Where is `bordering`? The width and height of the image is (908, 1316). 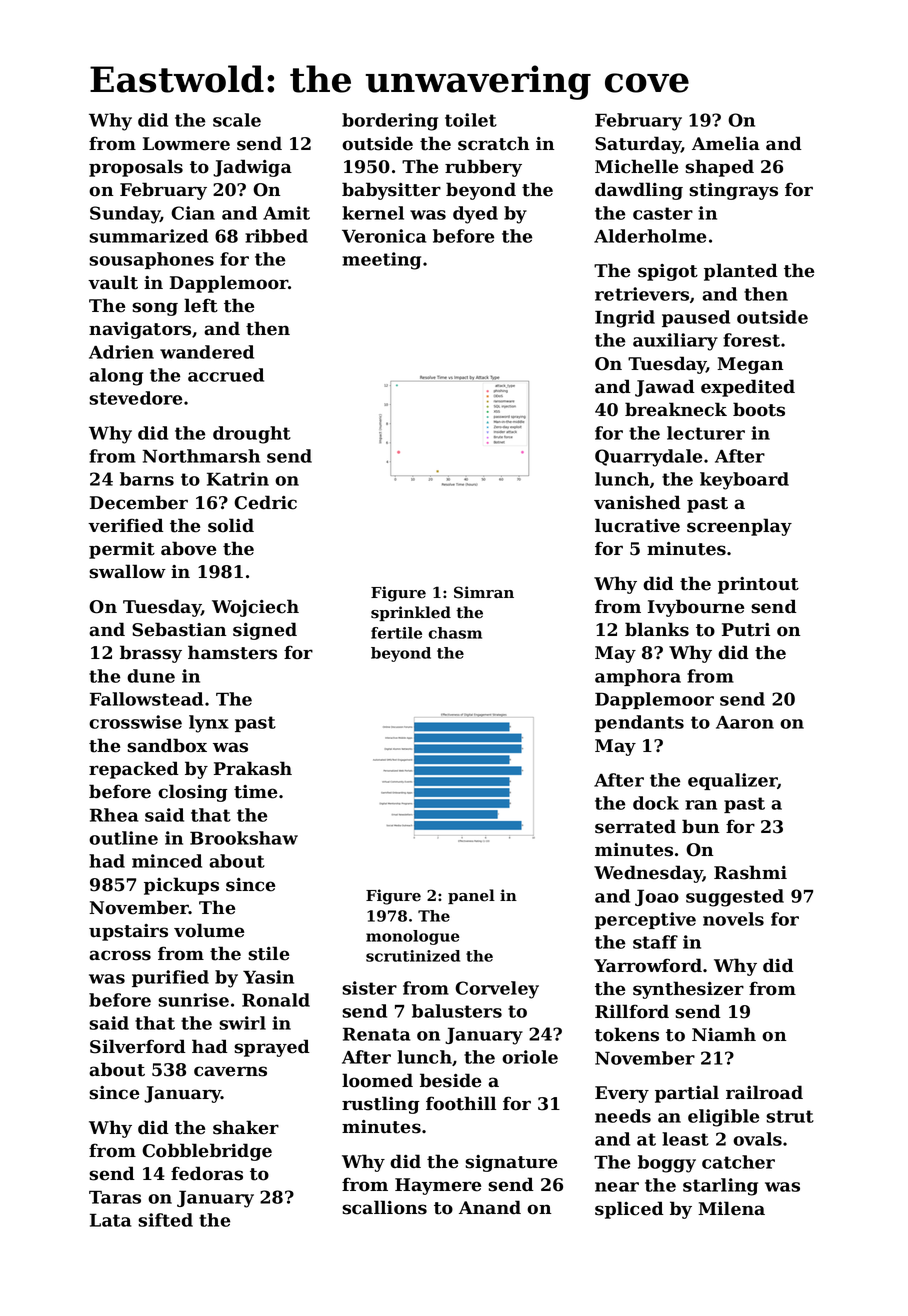
bordering is located at coordinates (390, 122).
